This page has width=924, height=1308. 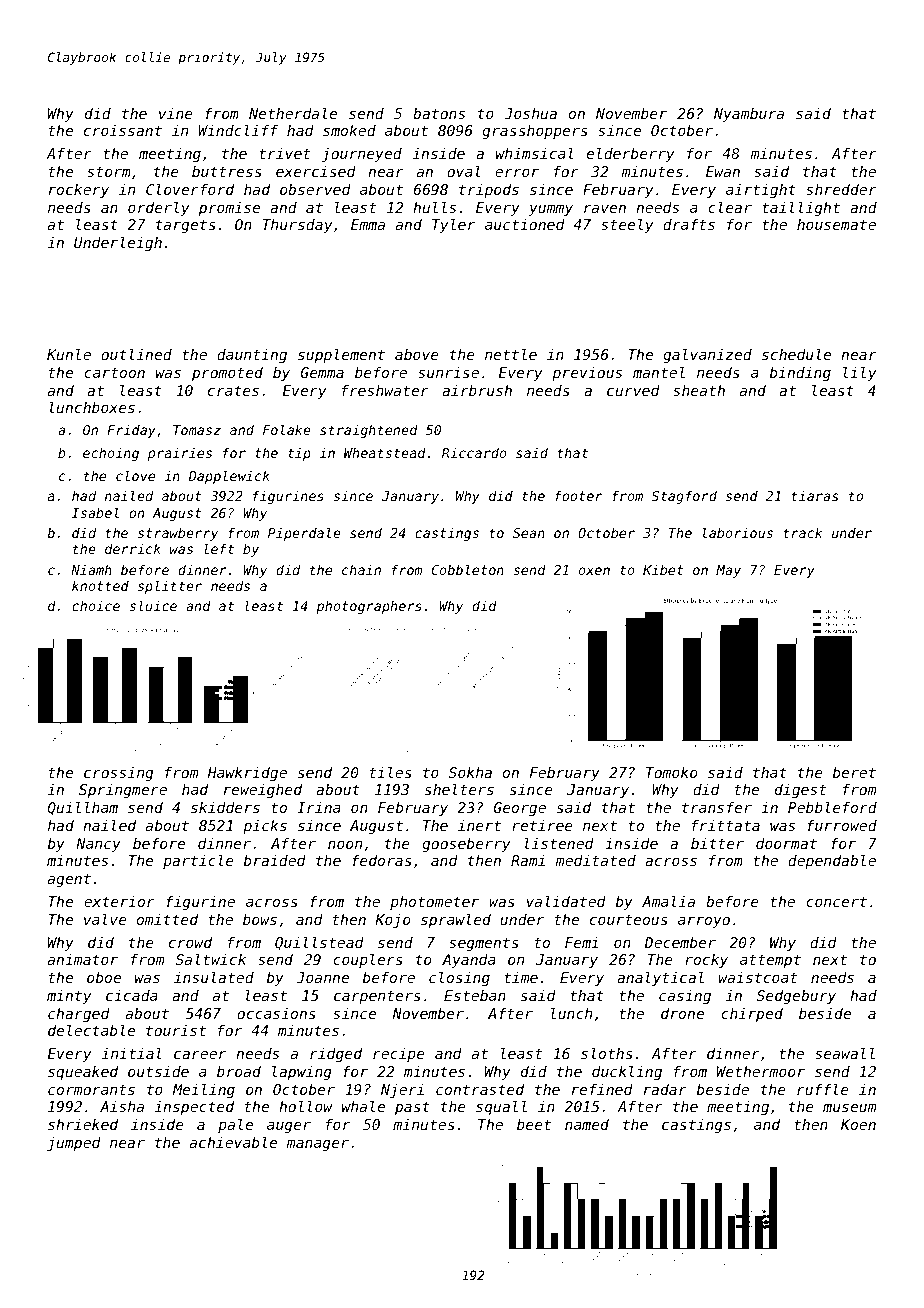 I want to click on Folake, so click(x=287, y=429).
